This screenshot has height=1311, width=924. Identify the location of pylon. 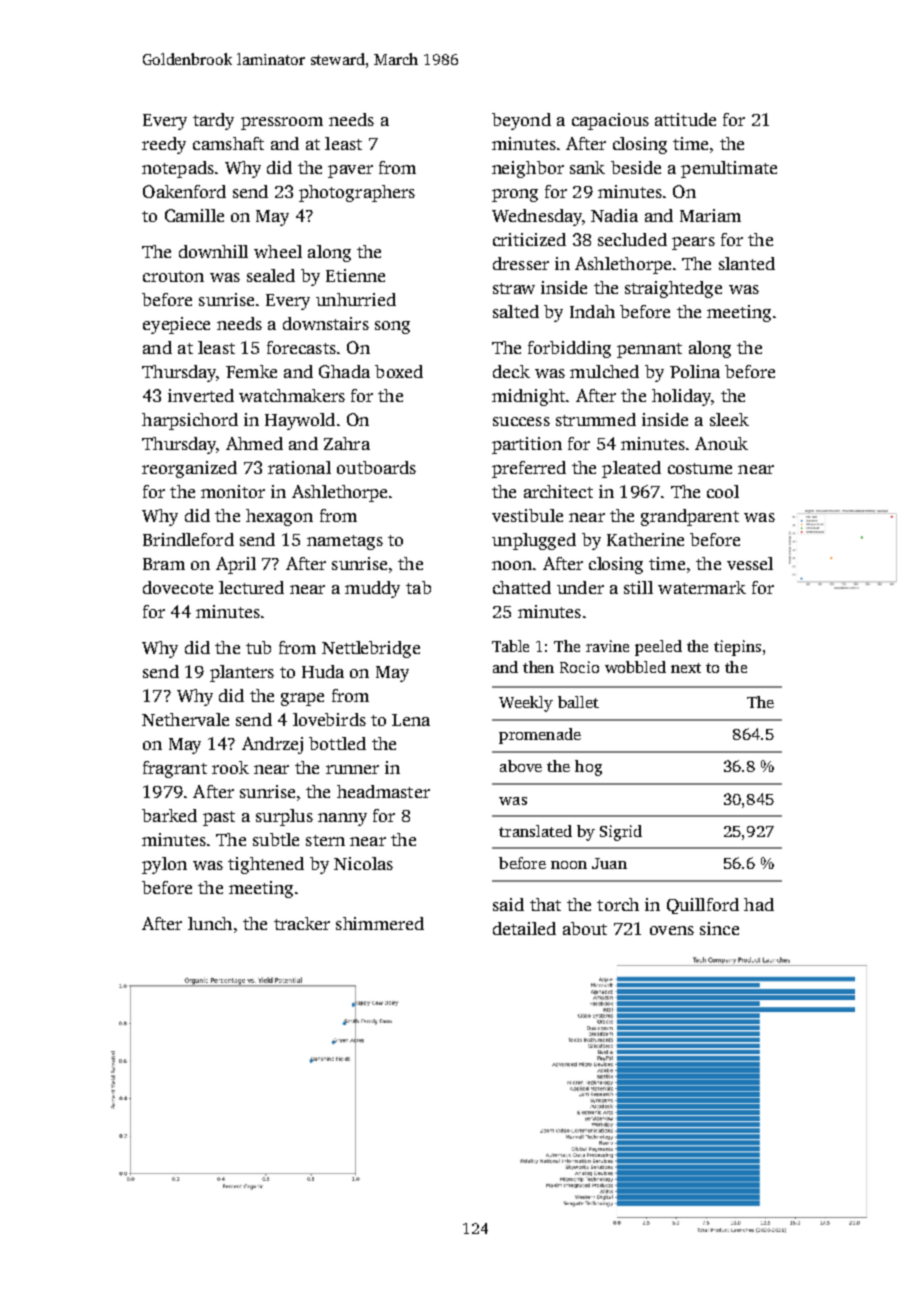
(164, 865).
